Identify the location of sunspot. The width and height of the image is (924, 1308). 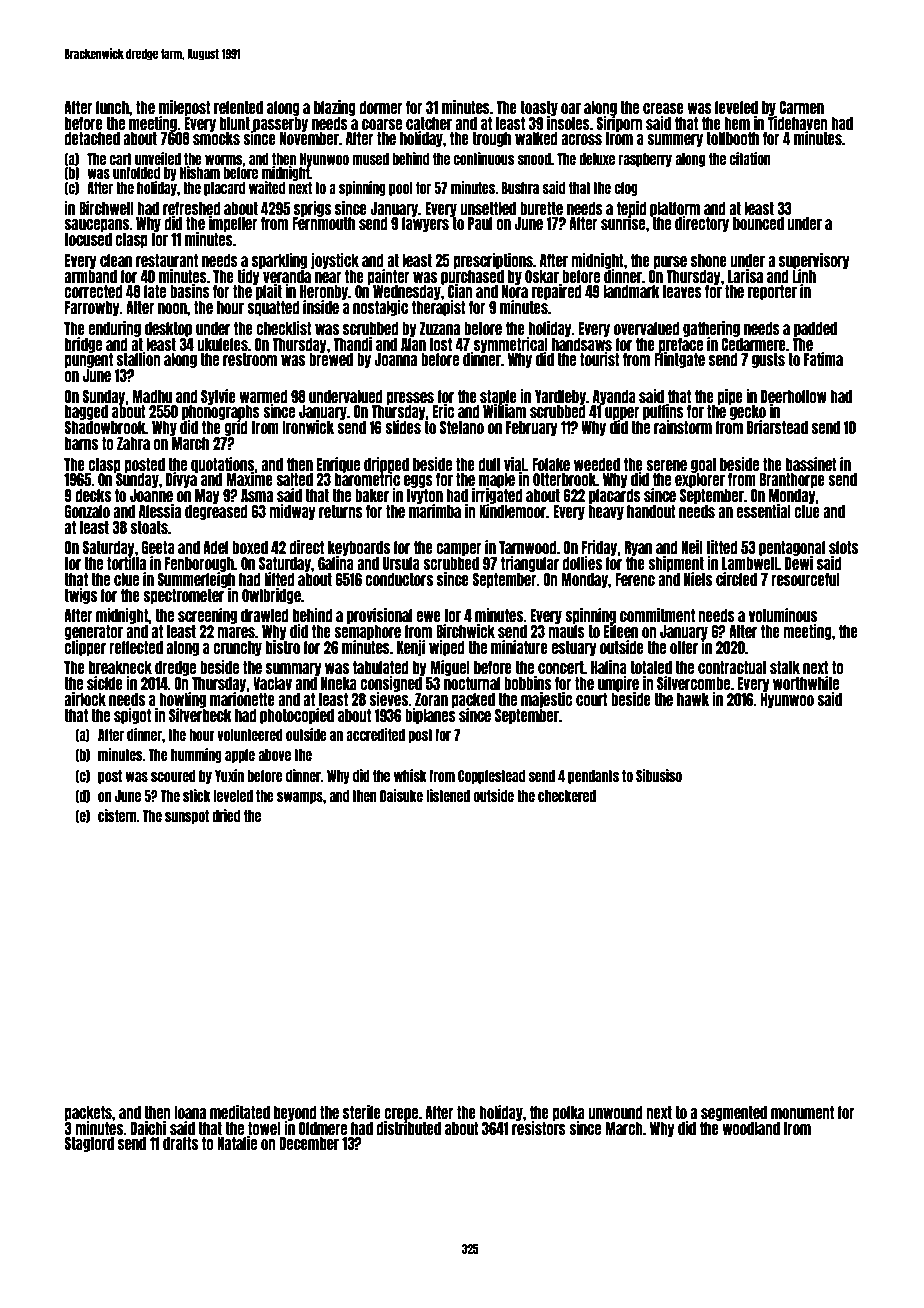
(187, 817).
